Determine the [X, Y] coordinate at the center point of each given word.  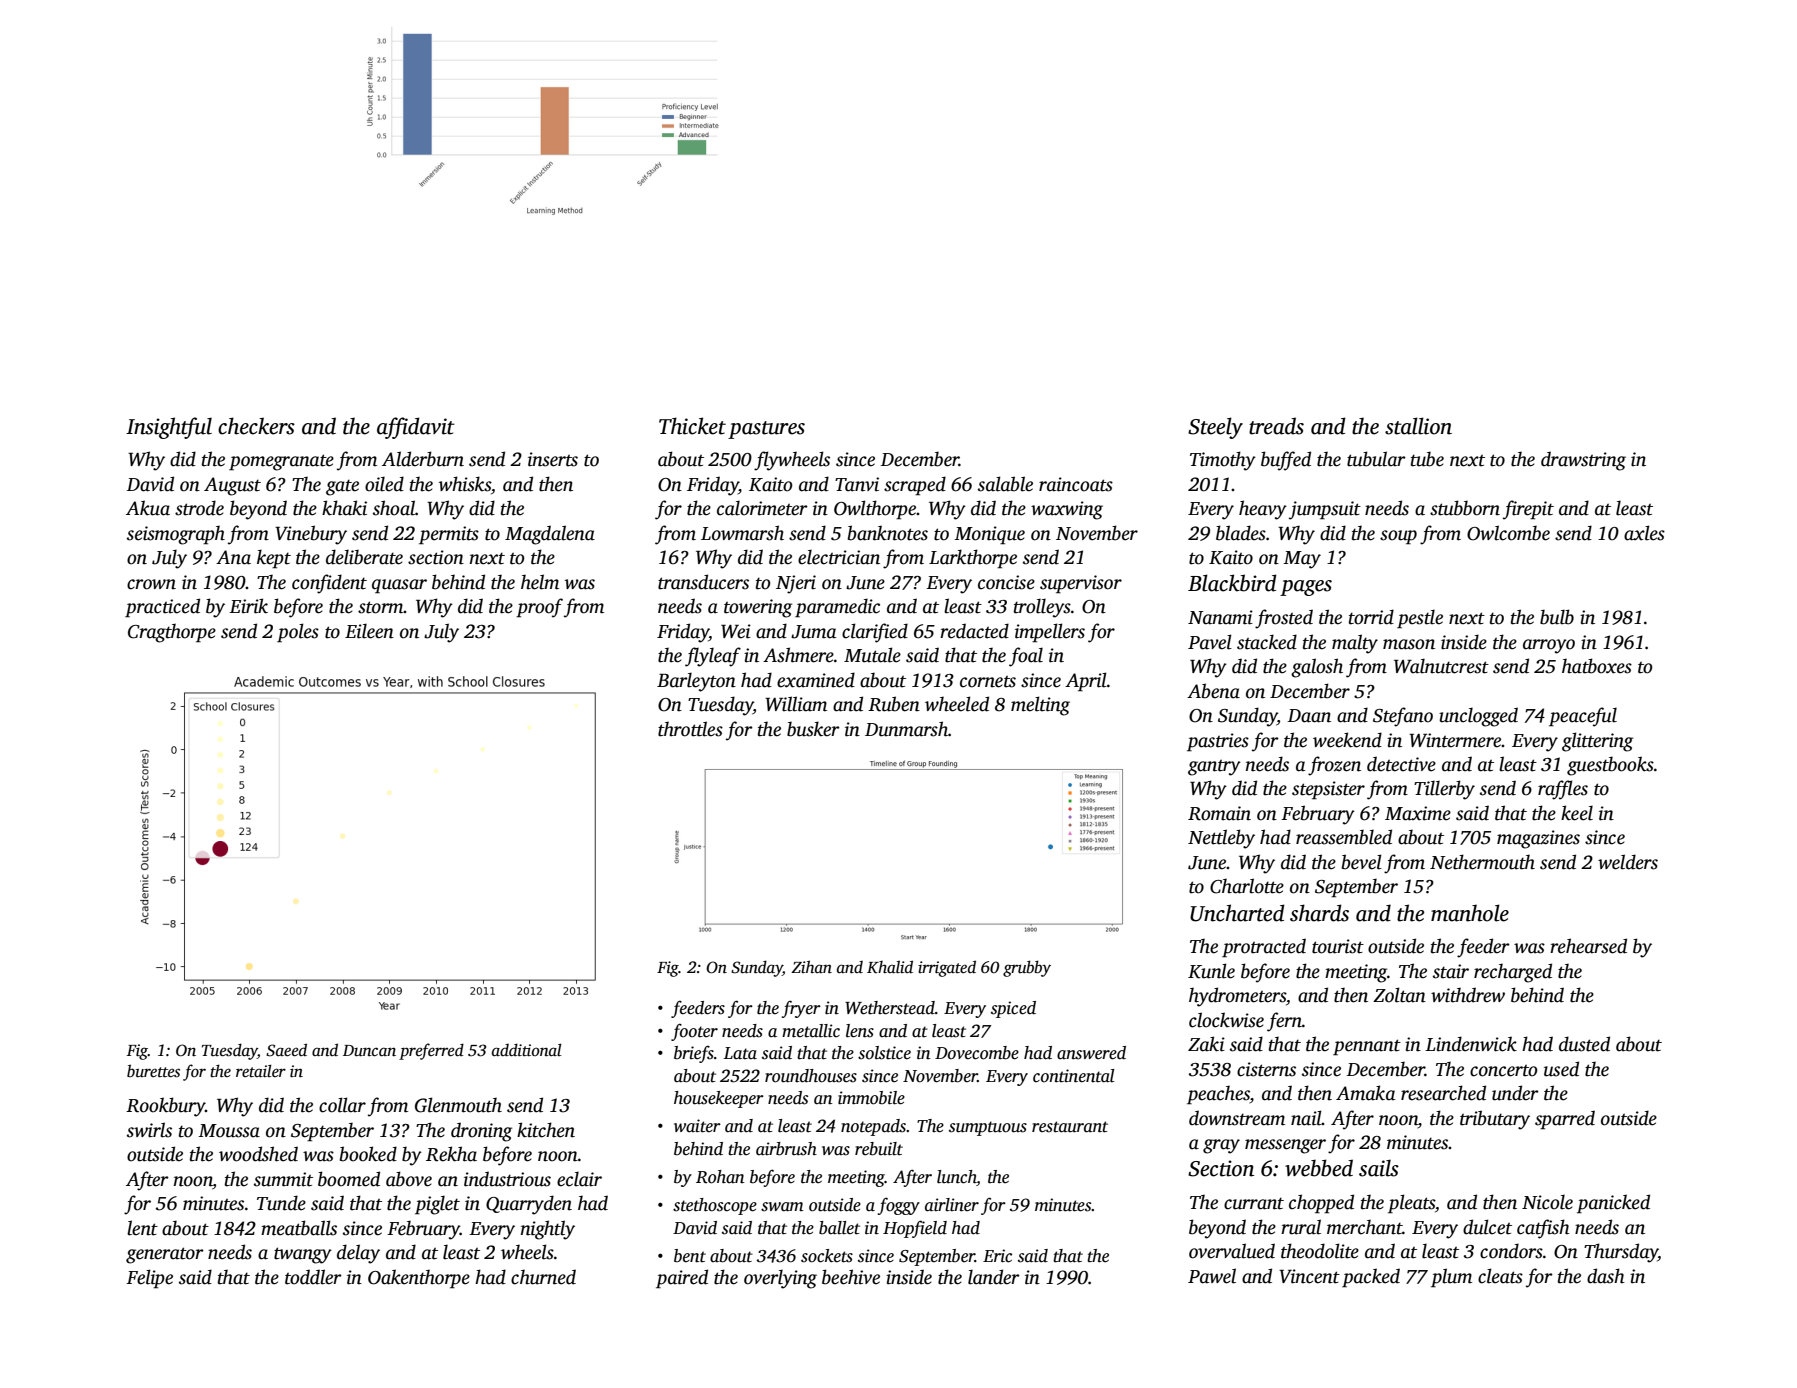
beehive [851, 1277]
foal [1026, 657]
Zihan [811, 967]
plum [1451, 1278]
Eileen [369, 631]
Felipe [149, 1279]
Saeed [286, 1050]
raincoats [1076, 484]
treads [1276, 426]
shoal [394, 508]
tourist [1338, 946]
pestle [1420, 619]
